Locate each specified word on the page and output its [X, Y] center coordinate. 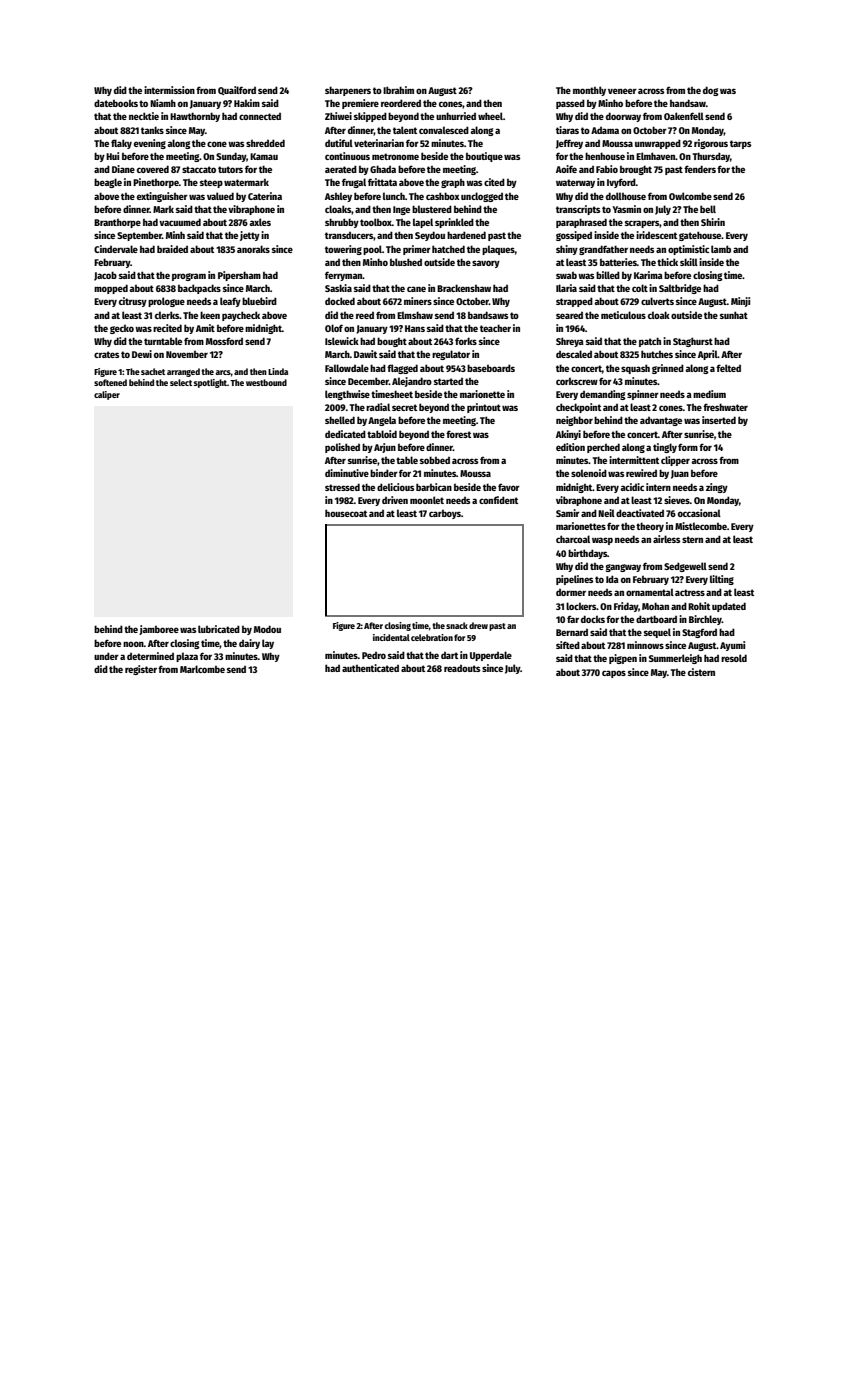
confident [498, 500]
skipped [370, 117]
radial [378, 407]
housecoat [346, 513]
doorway [623, 117]
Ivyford [621, 183]
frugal [354, 183]
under [106, 656]
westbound [266, 382]
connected [260, 116]
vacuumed [180, 222]
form [688, 447]
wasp [602, 541]
